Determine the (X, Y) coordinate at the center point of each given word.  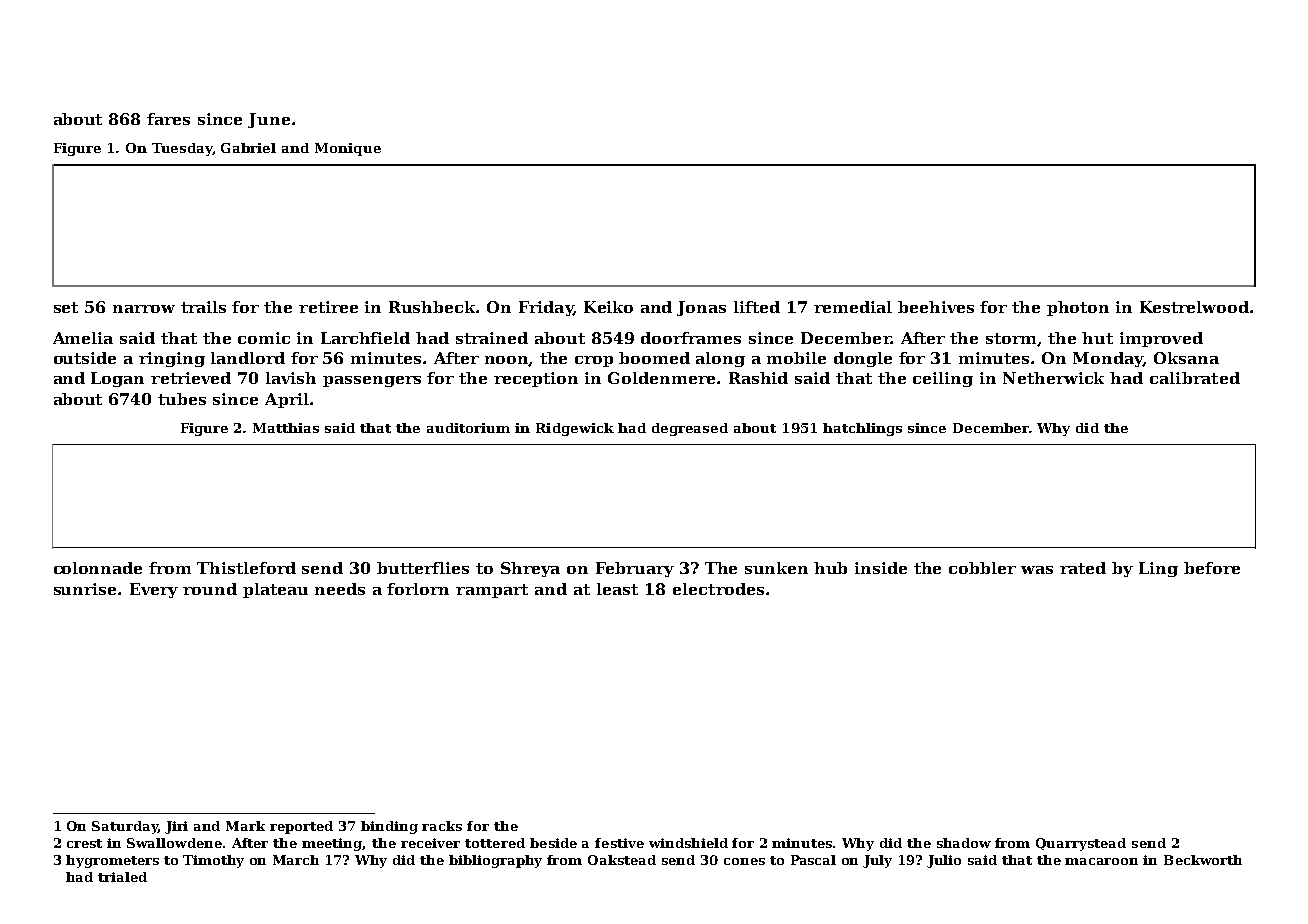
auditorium (468, 428)
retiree (328, 307)
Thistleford (246, 568)
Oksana (1186, 358)
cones (744, 861)
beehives (936, 307)
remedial (853, 307)
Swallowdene (174, 843)
